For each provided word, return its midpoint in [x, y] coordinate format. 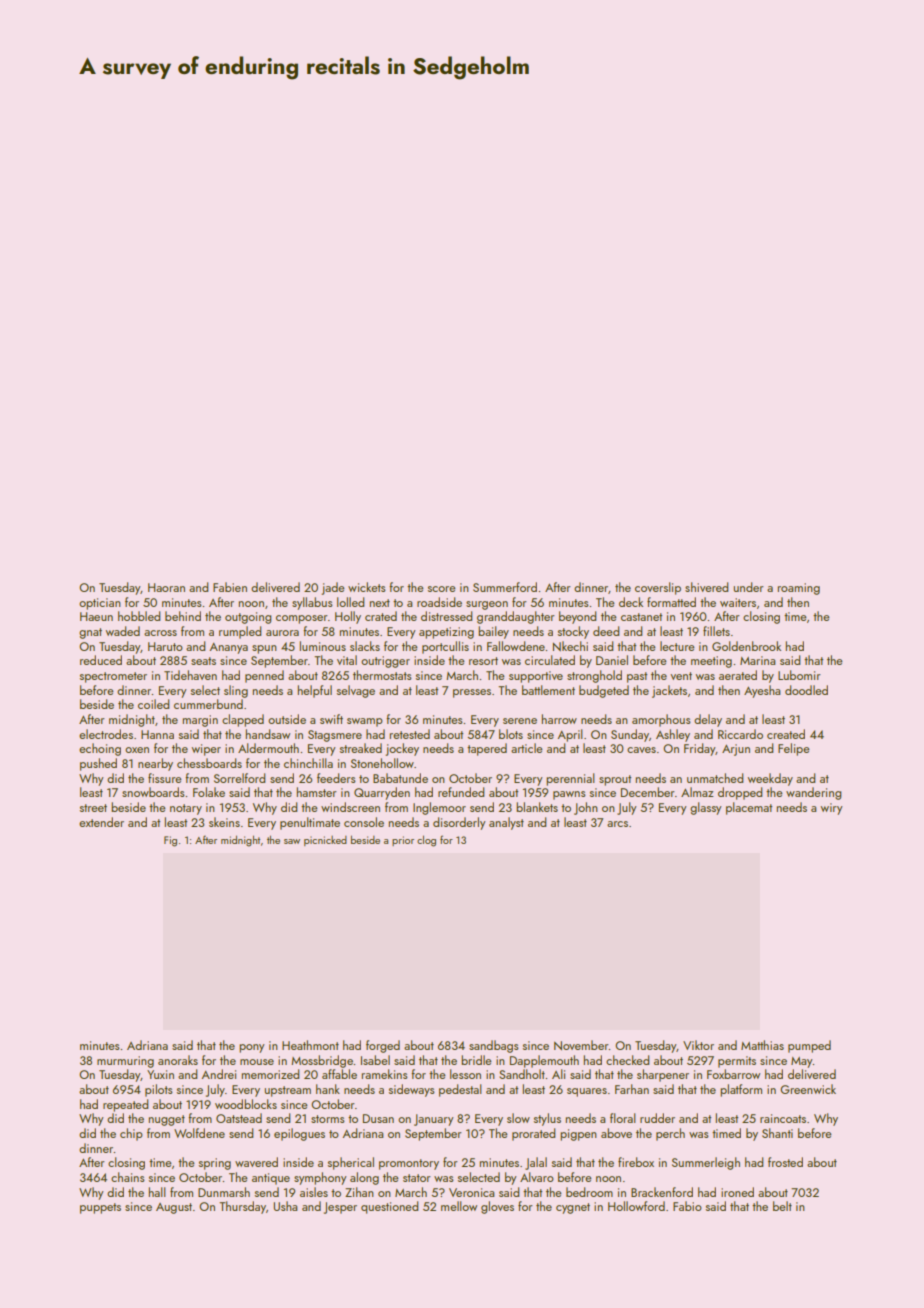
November [581, 1045]
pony [252, 1048]
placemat [749, 808]
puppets [100, 1208]
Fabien [230, 587]
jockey [402, 749]
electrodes [106, 734]
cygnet [573, 1208]
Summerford [505, 587]
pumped [809, 1046]
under [749, 587]
